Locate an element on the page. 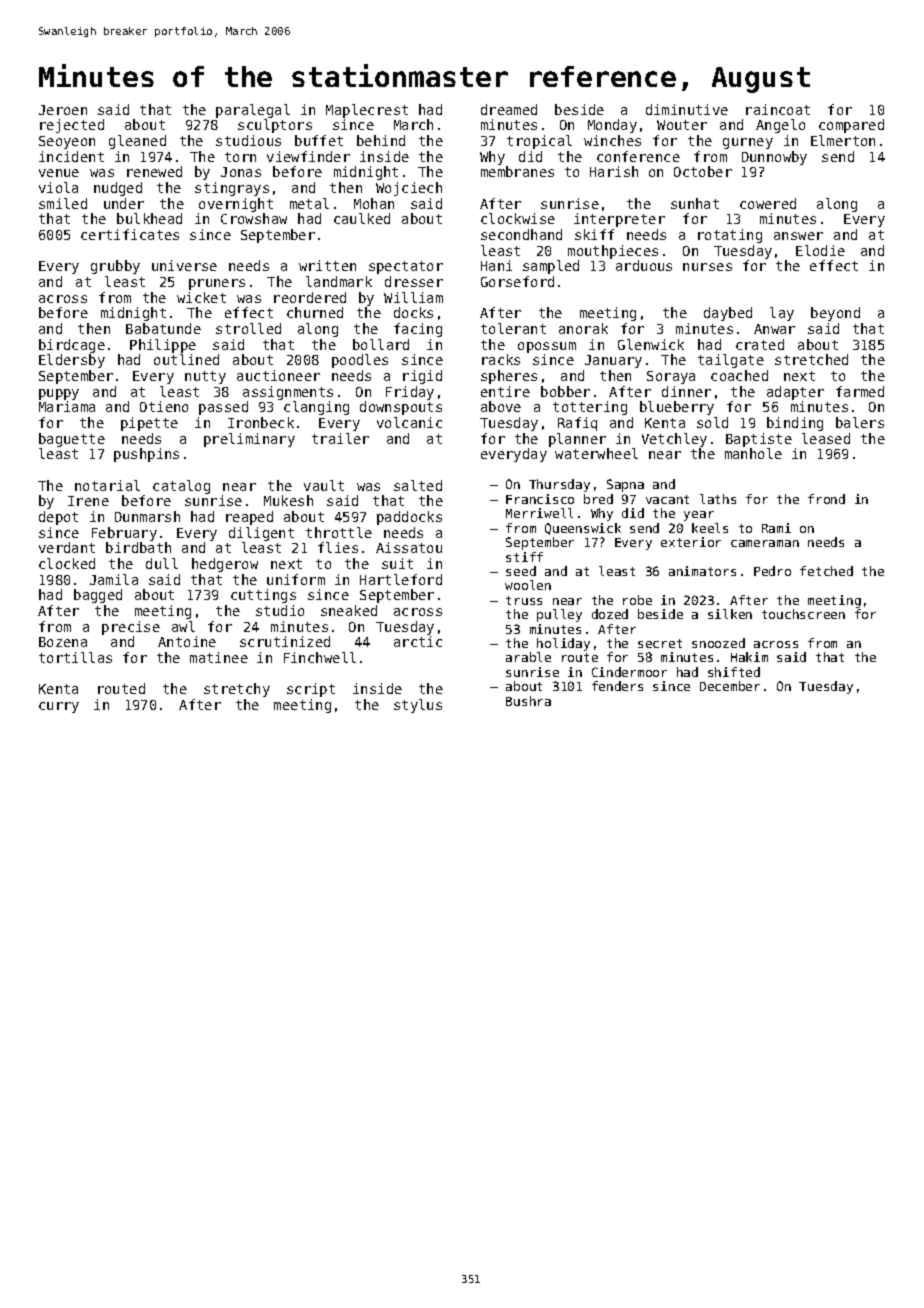 This image has width=924, height=1308. diminutive is located at coordinates (687, 109).
